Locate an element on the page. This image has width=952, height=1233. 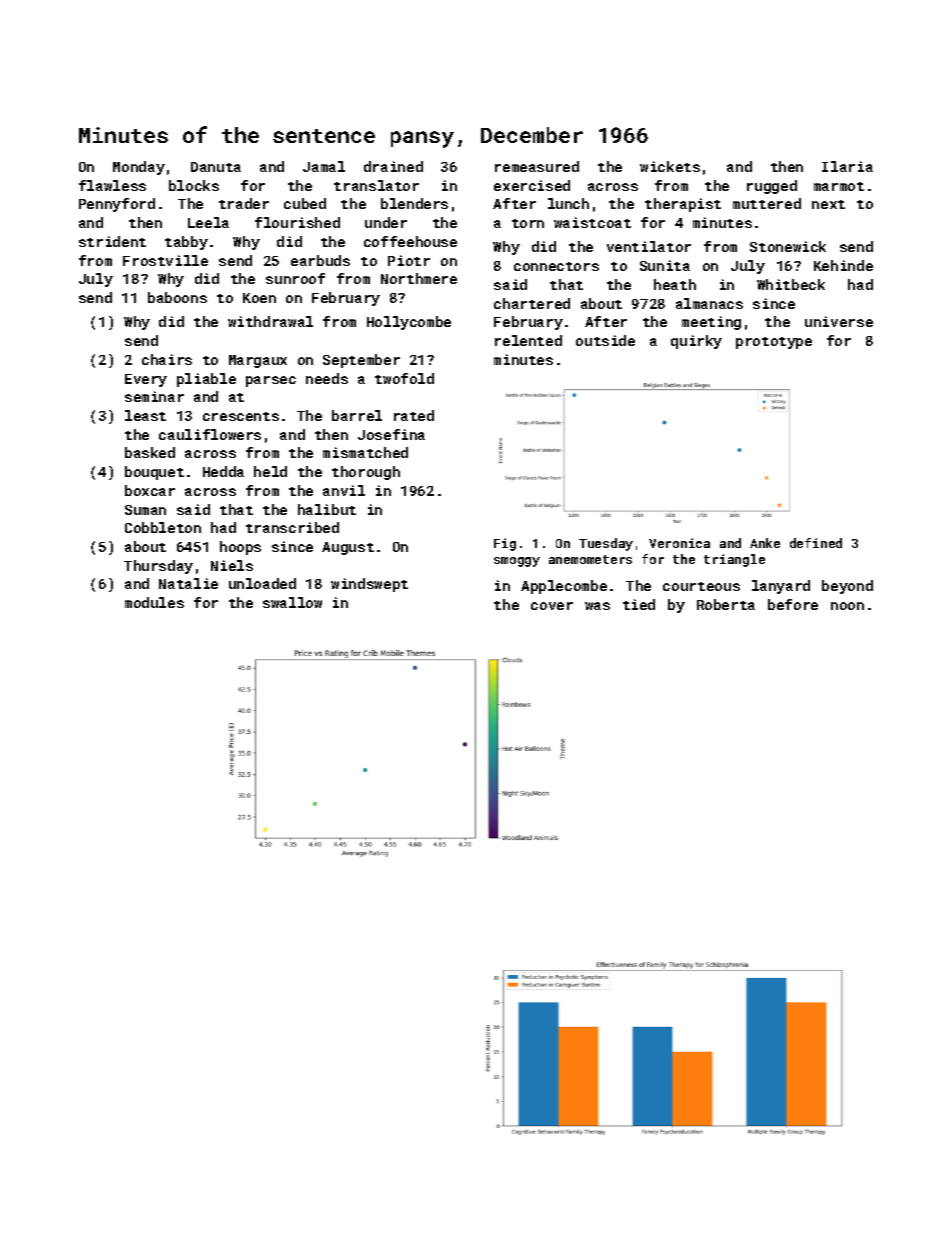
Sunita is located at coordinates (665, 265).
